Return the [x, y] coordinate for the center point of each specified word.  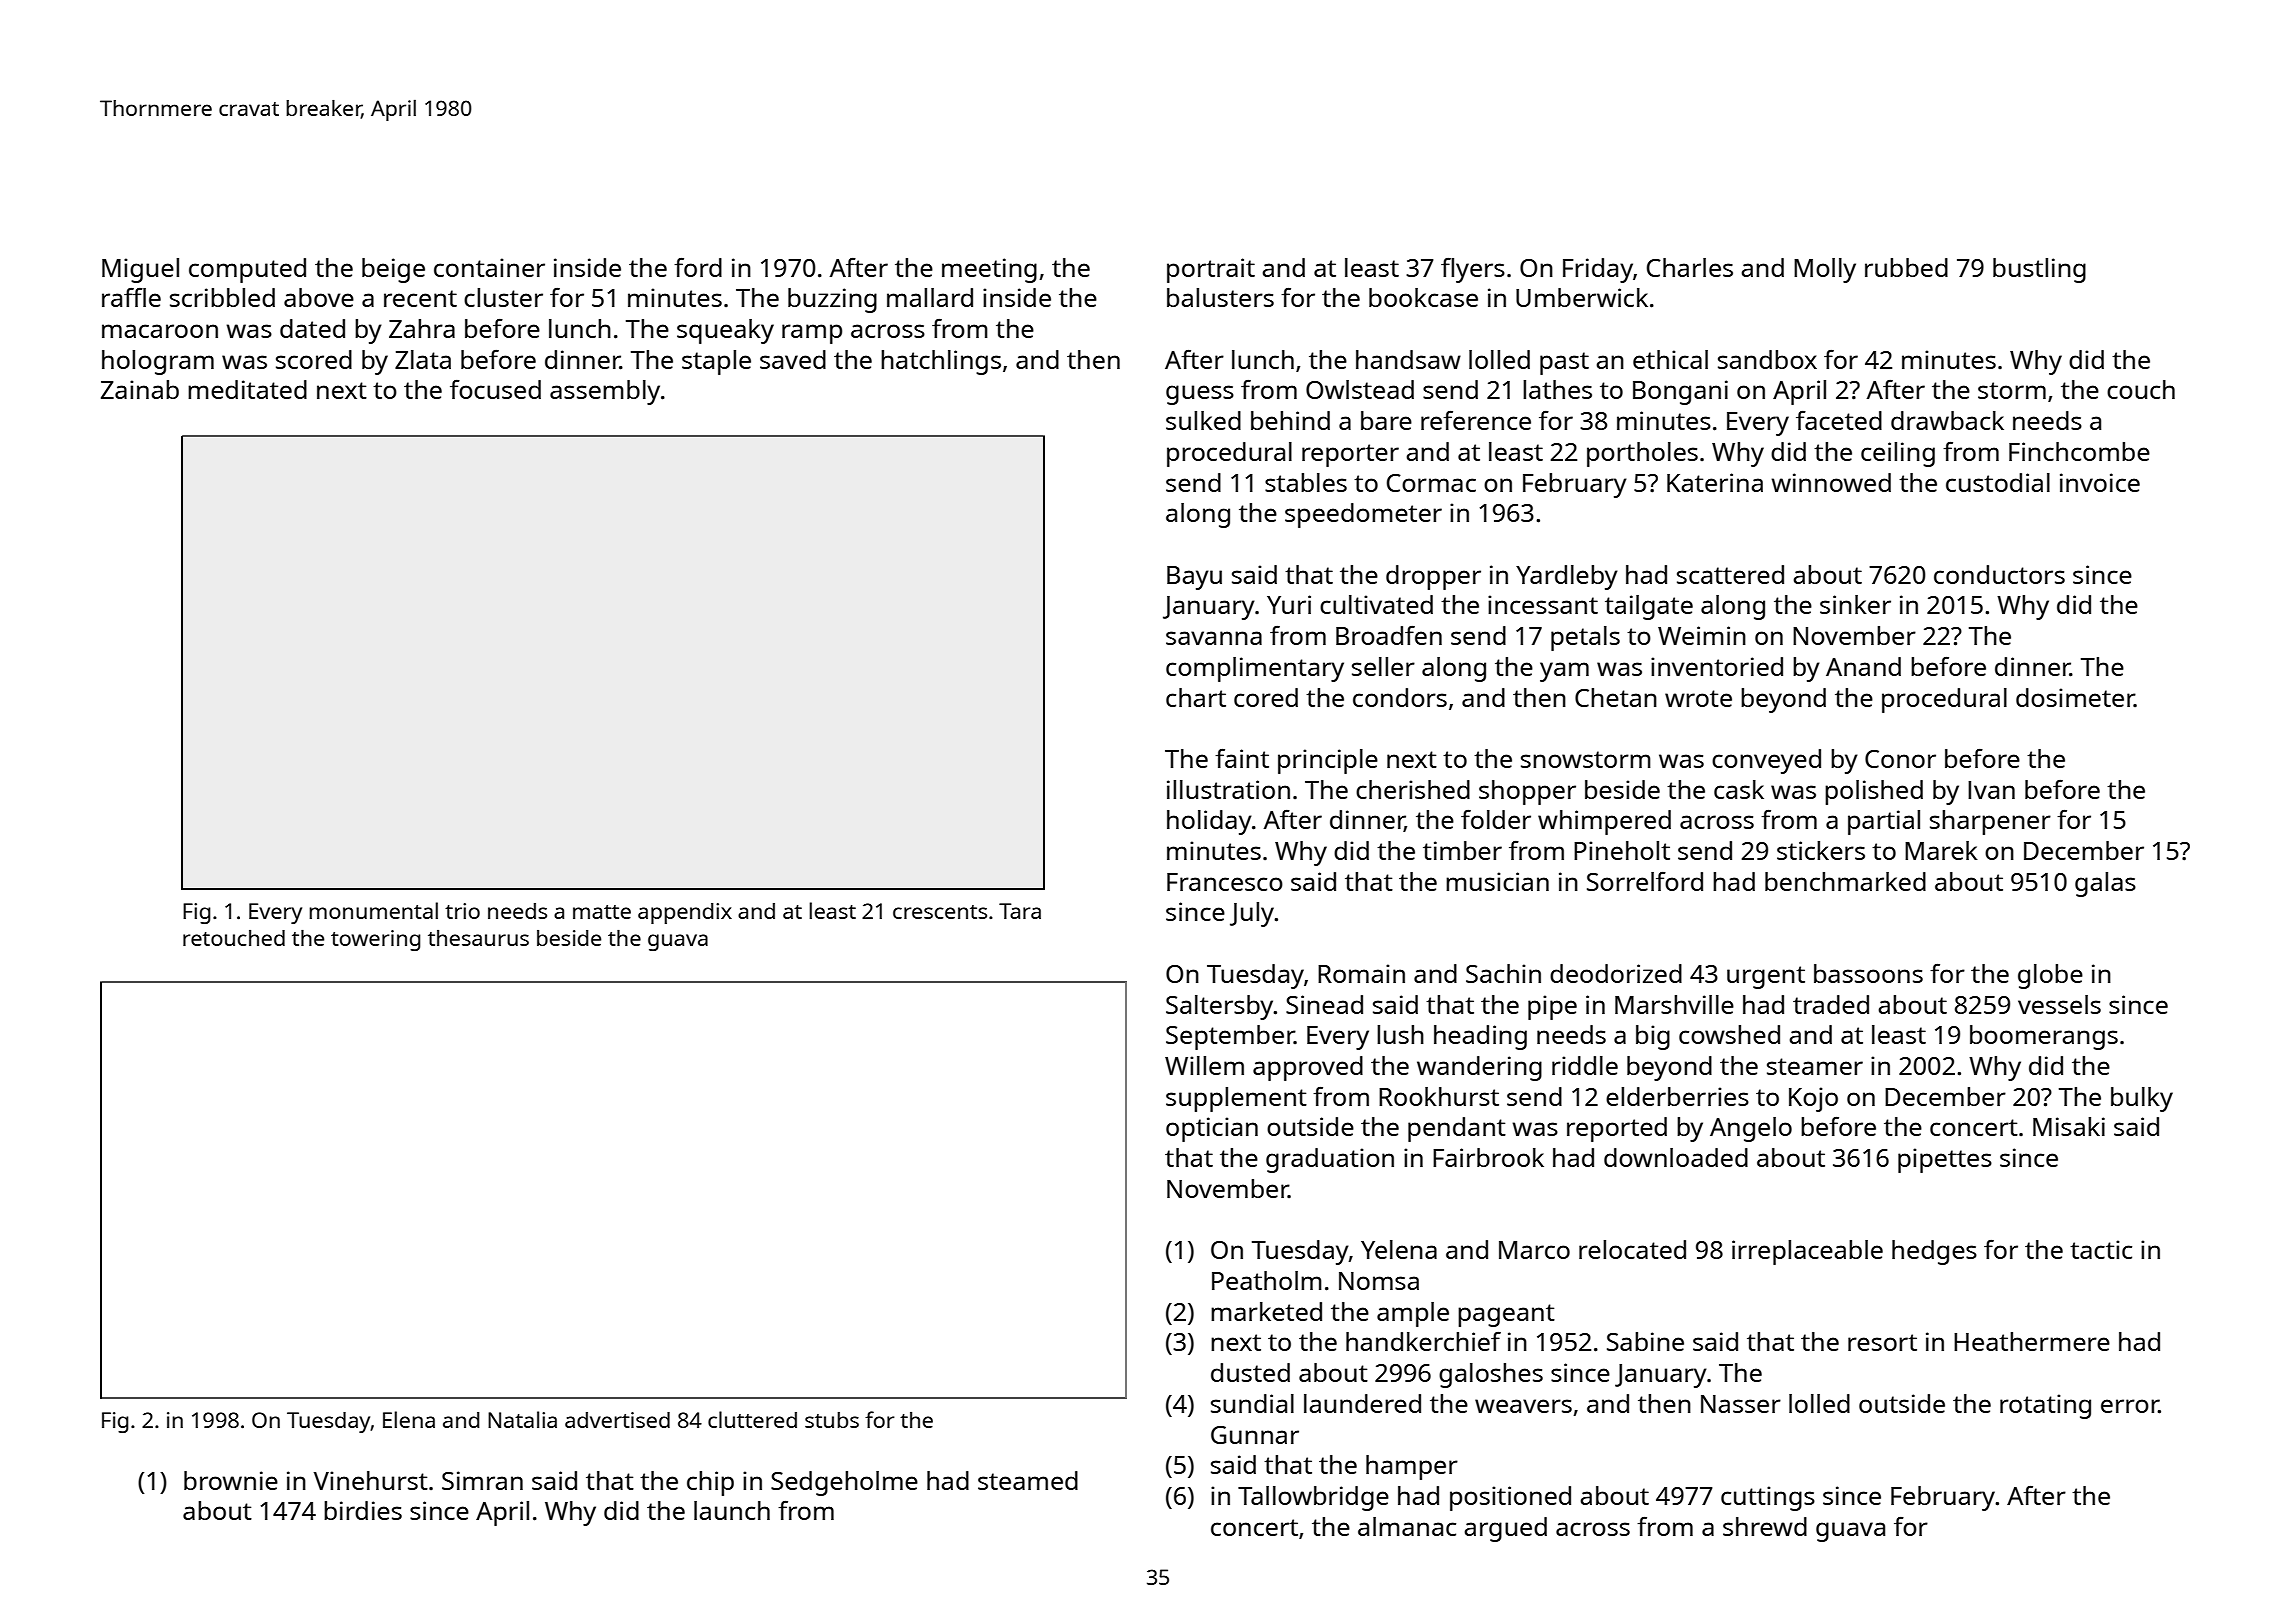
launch [732, 1510]
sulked [1203, 420]
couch [2141, 389]
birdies [363, 1510]
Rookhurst [1439, 1096]
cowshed [1729, 1034]
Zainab [140, 389]
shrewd [1765, 1526]
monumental [373, 910]
